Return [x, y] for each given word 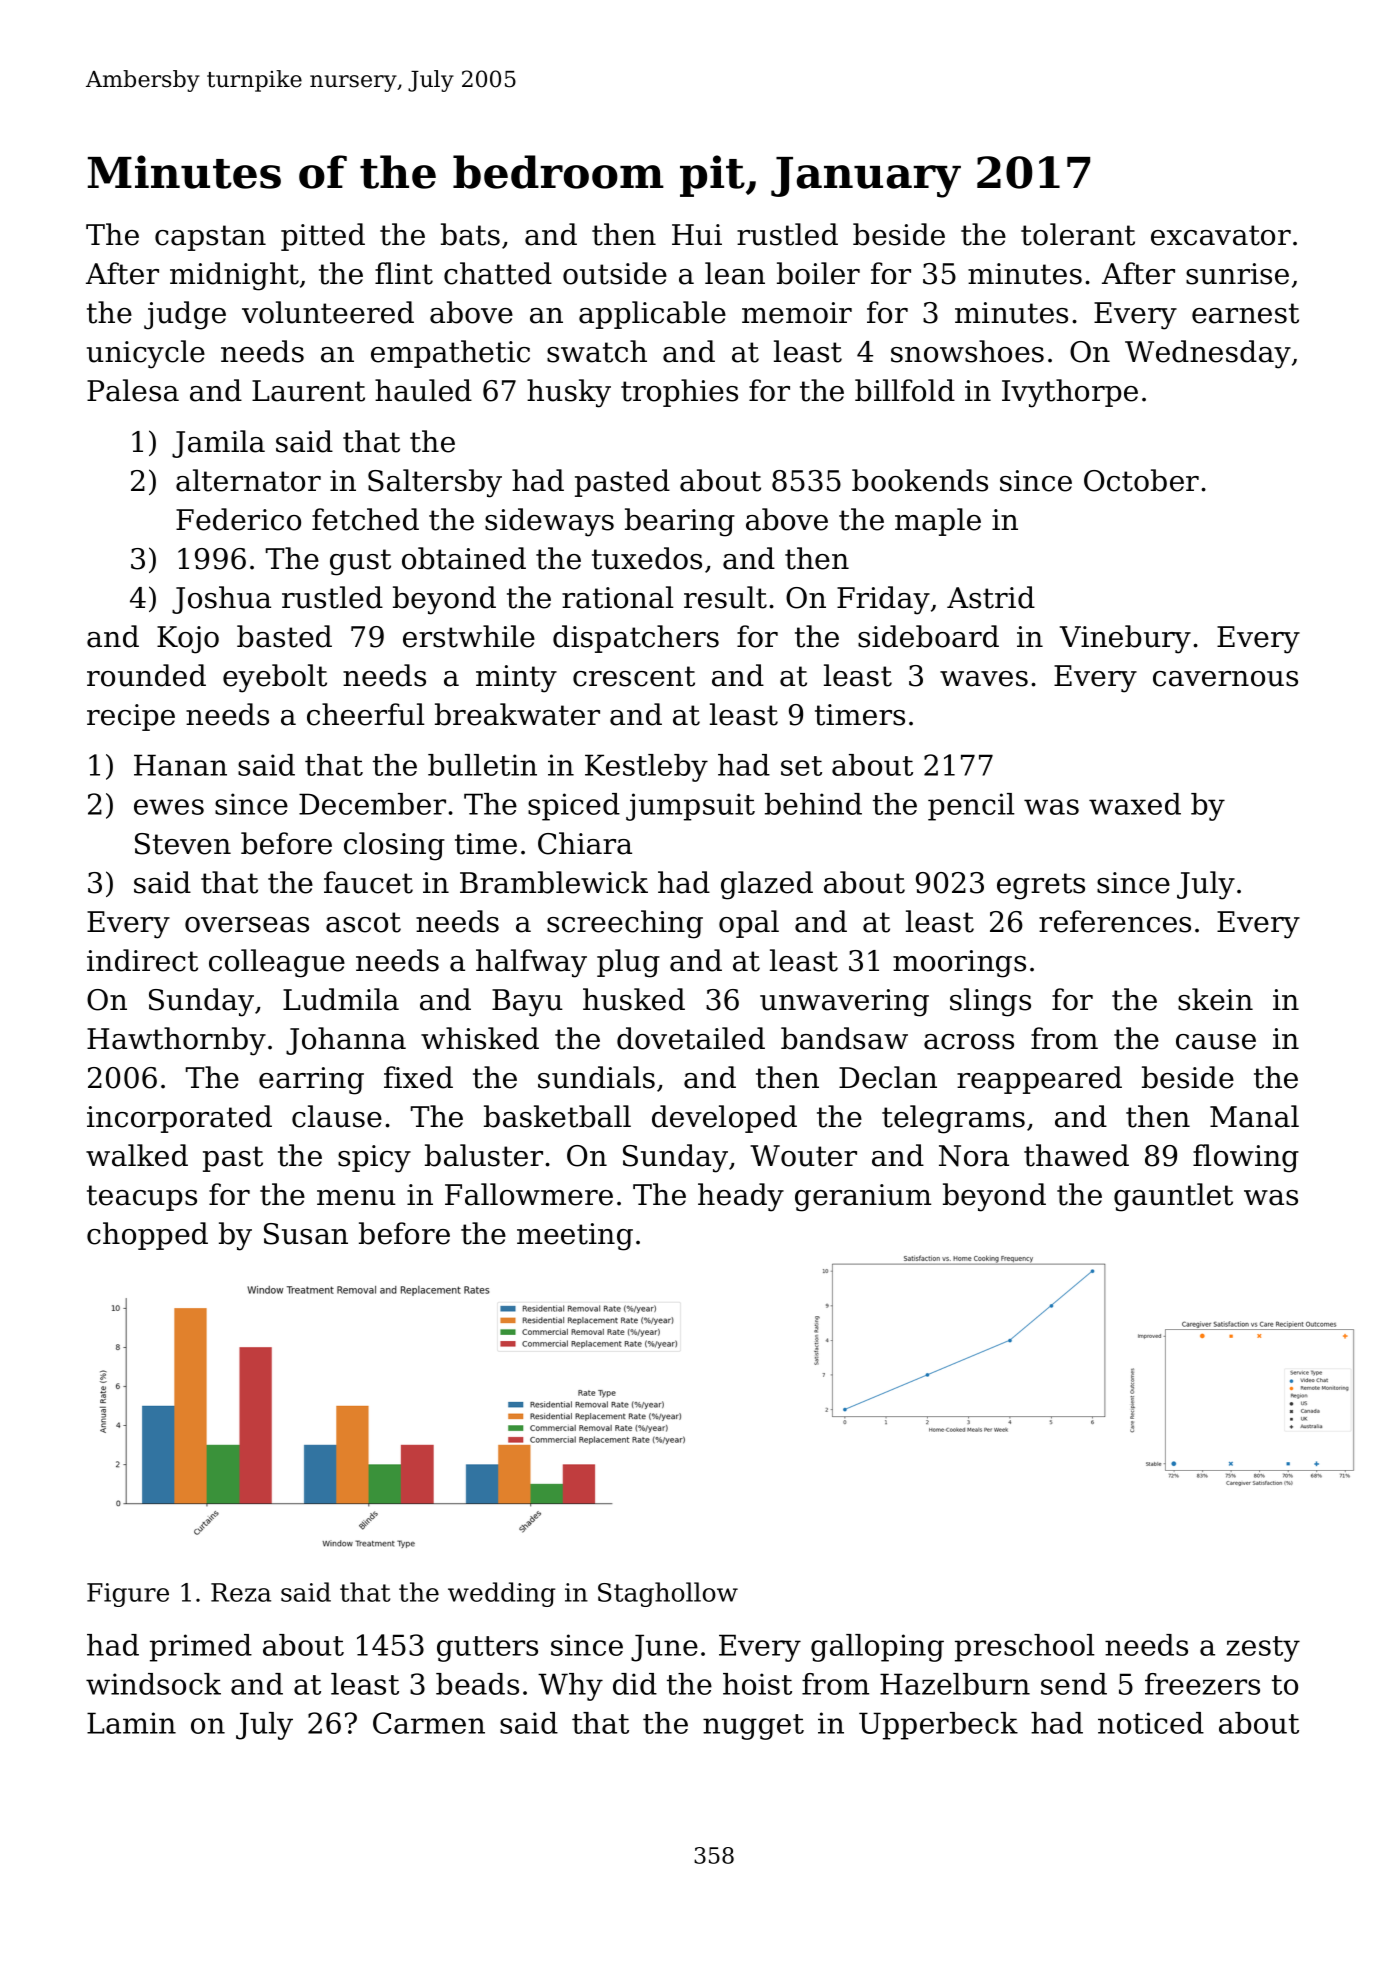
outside [615, 273]
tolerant [1078, 234]
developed [724, 1119]
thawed [1076, 1155]
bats [470, 234]
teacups [142, 1198]
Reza [241, 1592]
